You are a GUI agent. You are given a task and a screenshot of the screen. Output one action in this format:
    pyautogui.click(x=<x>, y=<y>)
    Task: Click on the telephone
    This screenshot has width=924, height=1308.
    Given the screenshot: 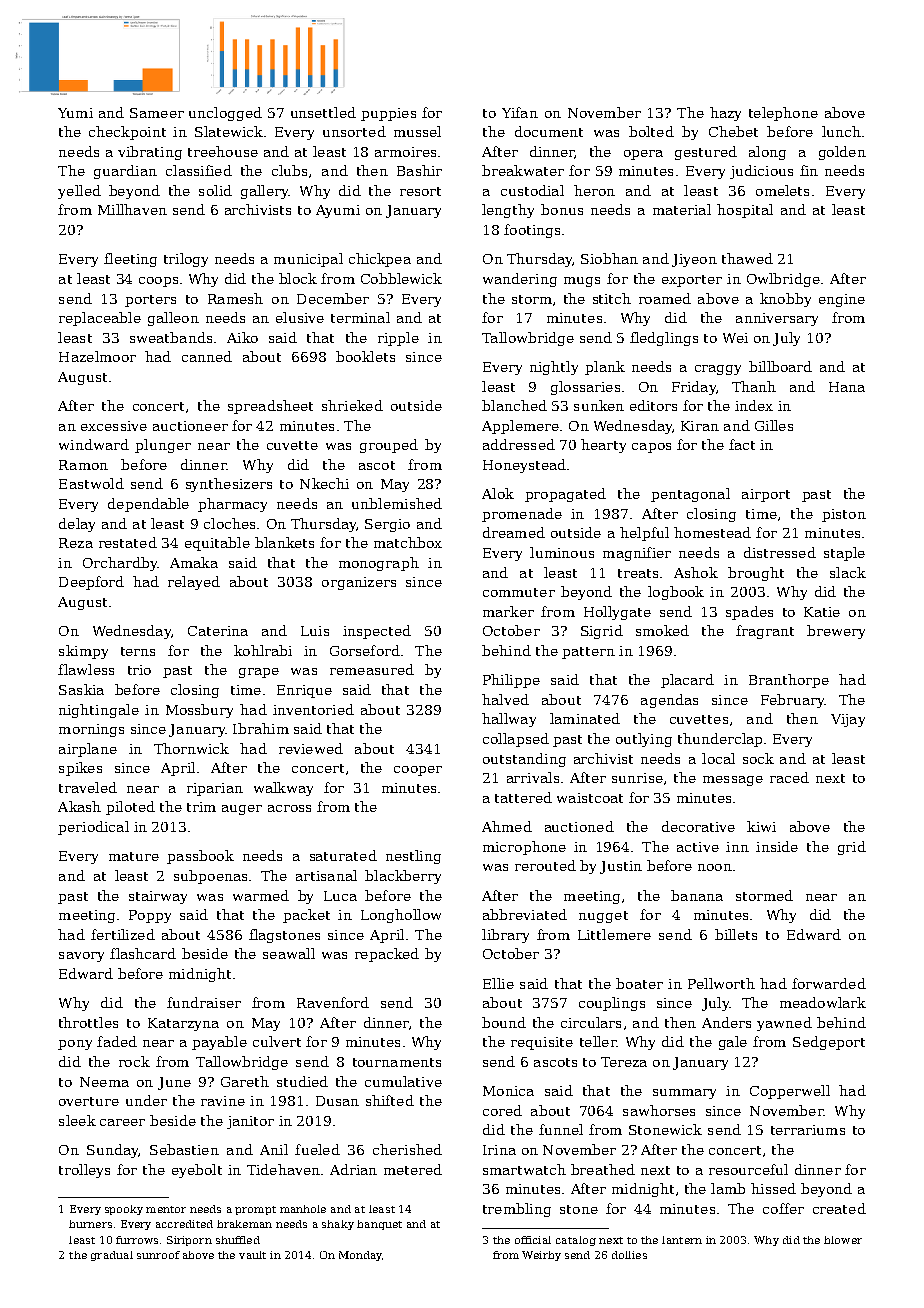 What is the action you would take?
    pyautogui.click(x=783, y=114)
